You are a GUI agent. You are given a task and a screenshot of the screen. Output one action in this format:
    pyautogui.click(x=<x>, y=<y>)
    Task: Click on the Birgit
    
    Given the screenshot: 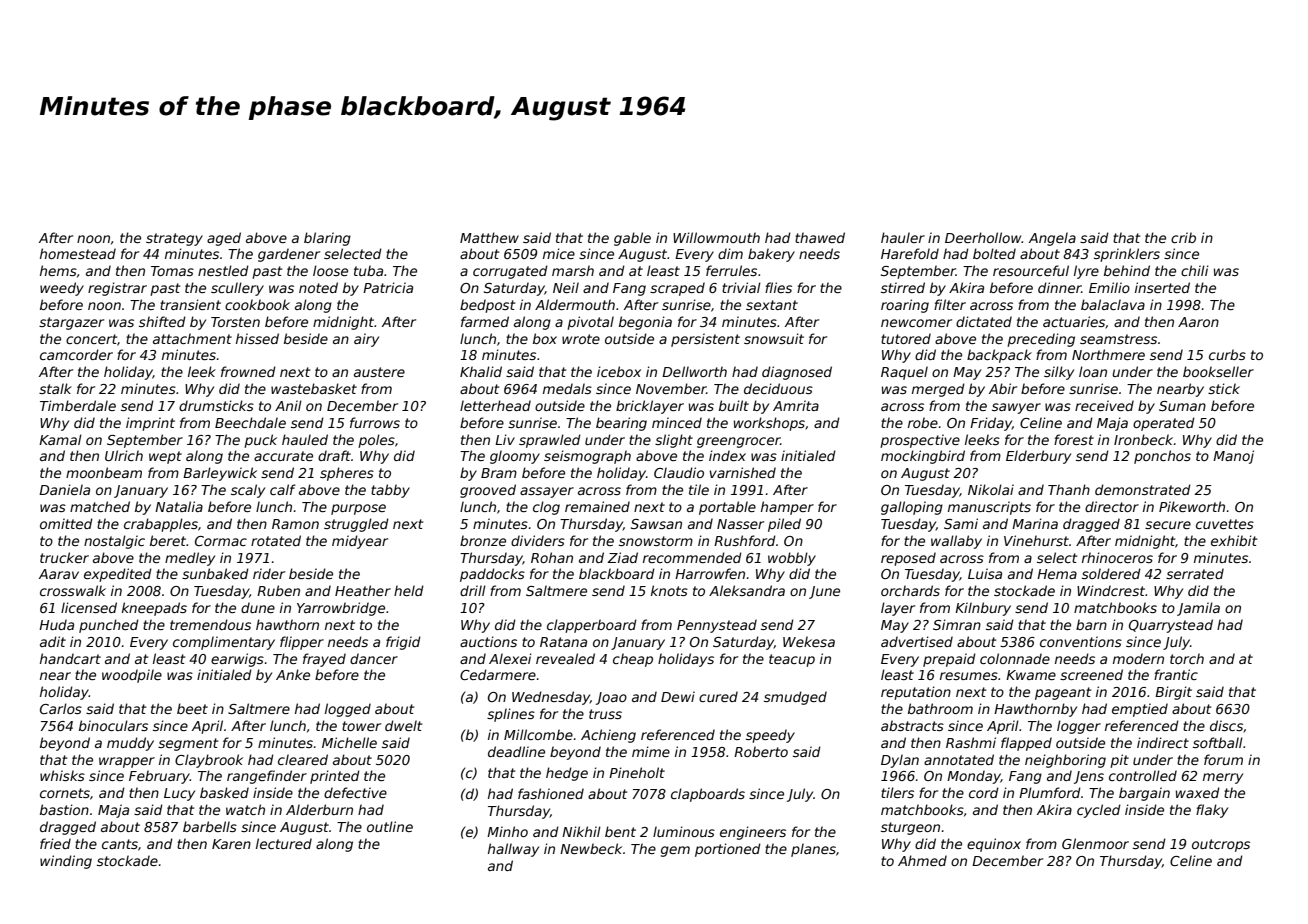 What is the action you would take?
    pyautogui.click(x=1173, y=693)
